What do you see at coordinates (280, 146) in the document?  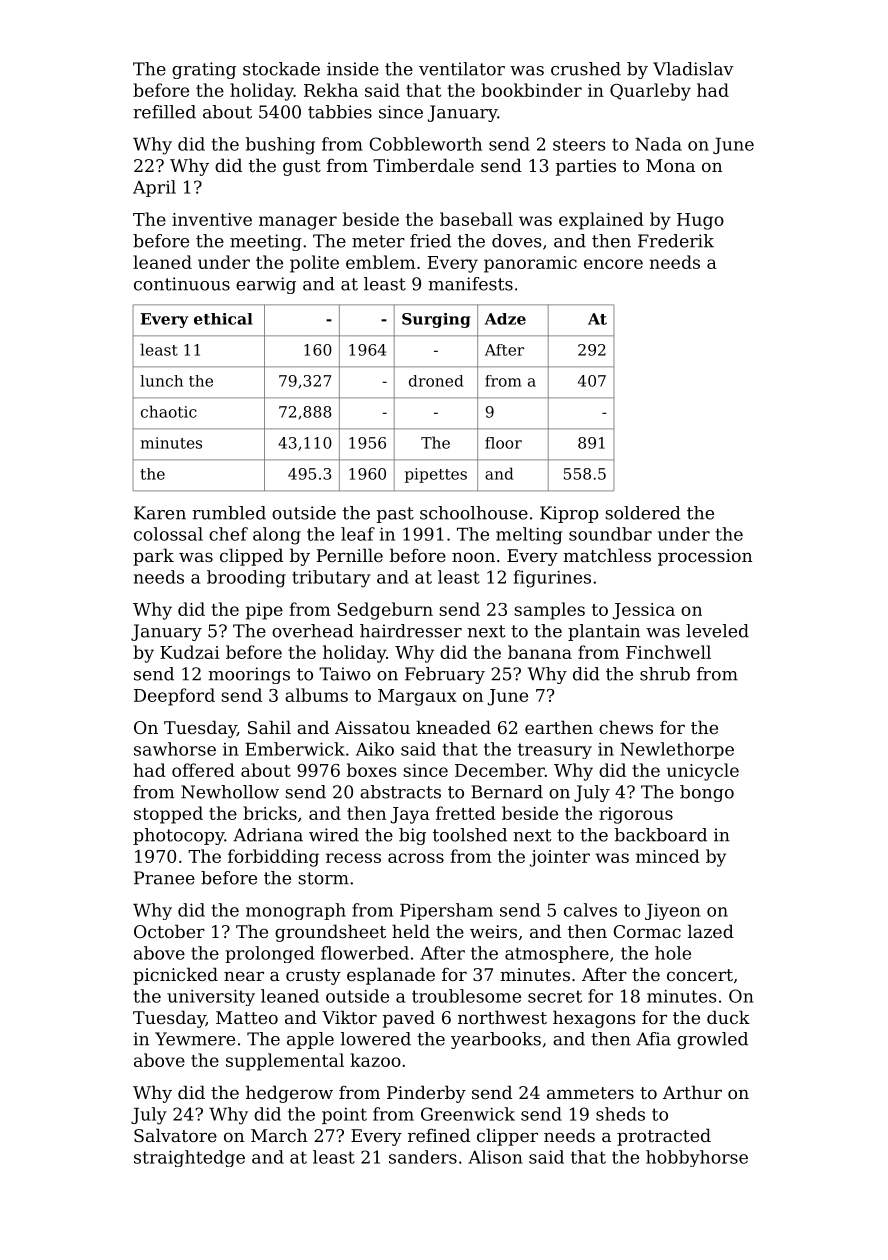 I see `bushing` at bounding box center [280, 146].
